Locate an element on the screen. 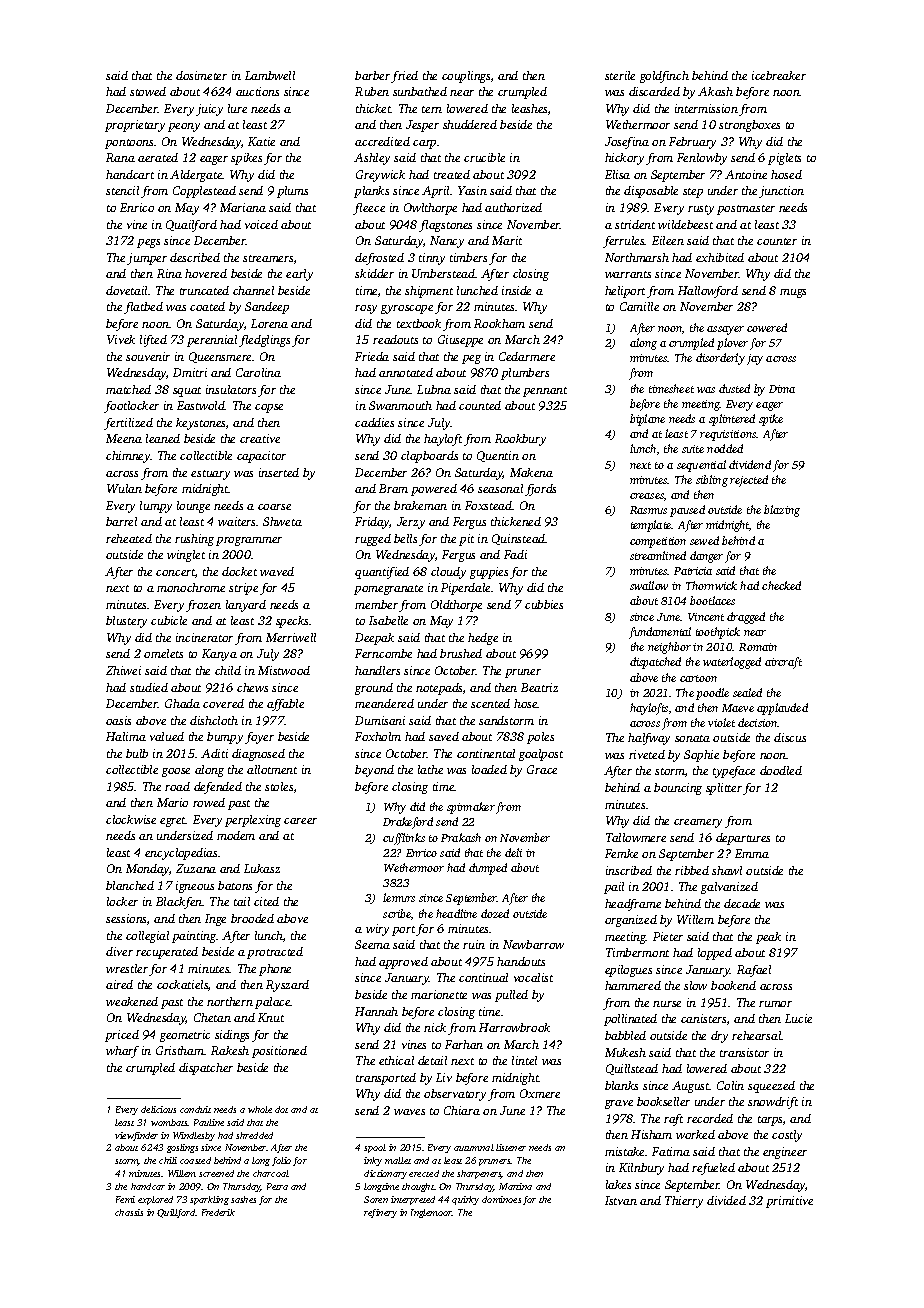 The width and height of the screenshot is (924, 1308). Frederik is located at coordinates (218, 1212).
